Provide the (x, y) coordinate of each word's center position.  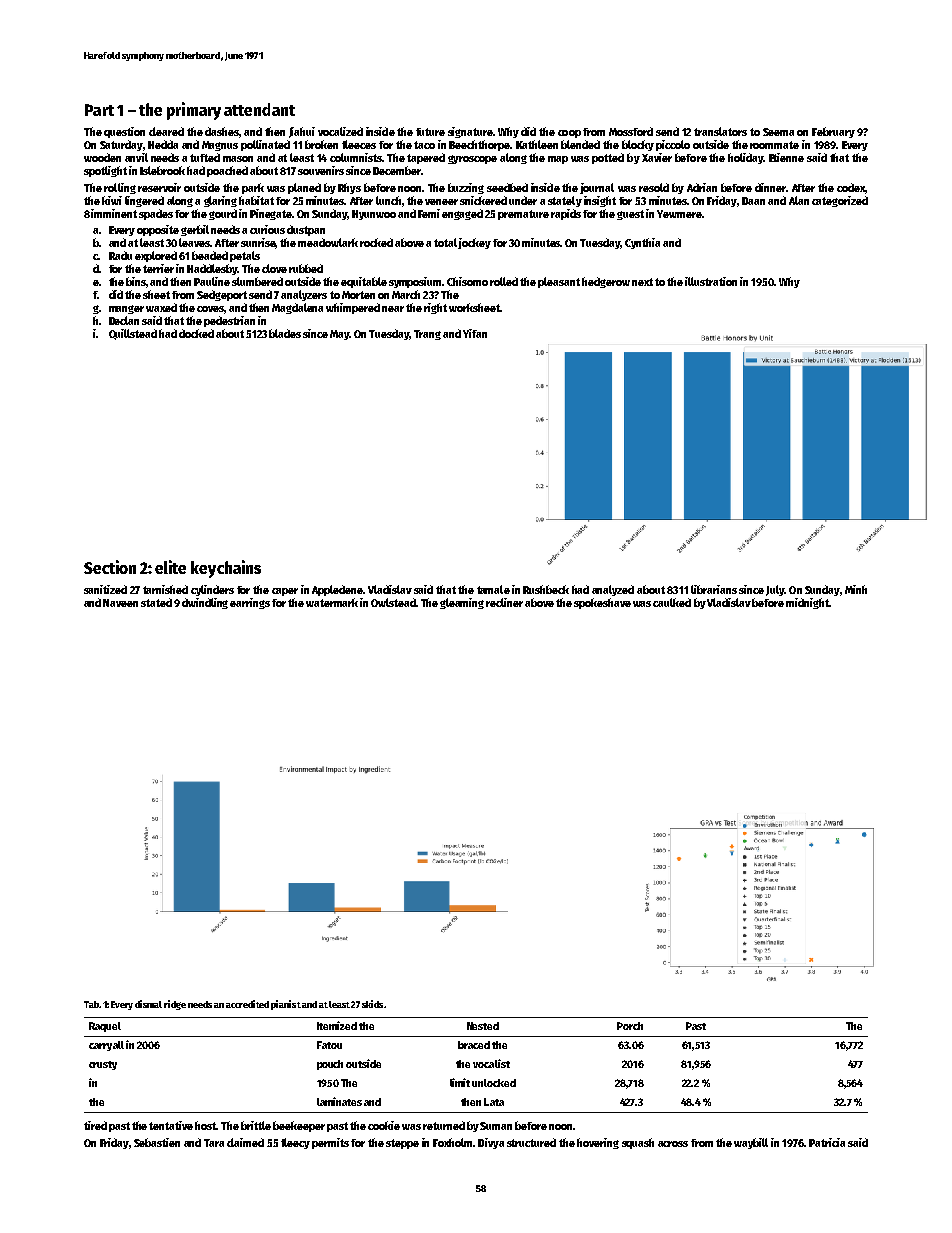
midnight (807, 603)
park (253, 188)
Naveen (120, 603)
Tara (214, 1143)
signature (470, 132)
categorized (840, 201)
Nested (483, 1026)
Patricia (827, 1142)
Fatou (329, 1045)
